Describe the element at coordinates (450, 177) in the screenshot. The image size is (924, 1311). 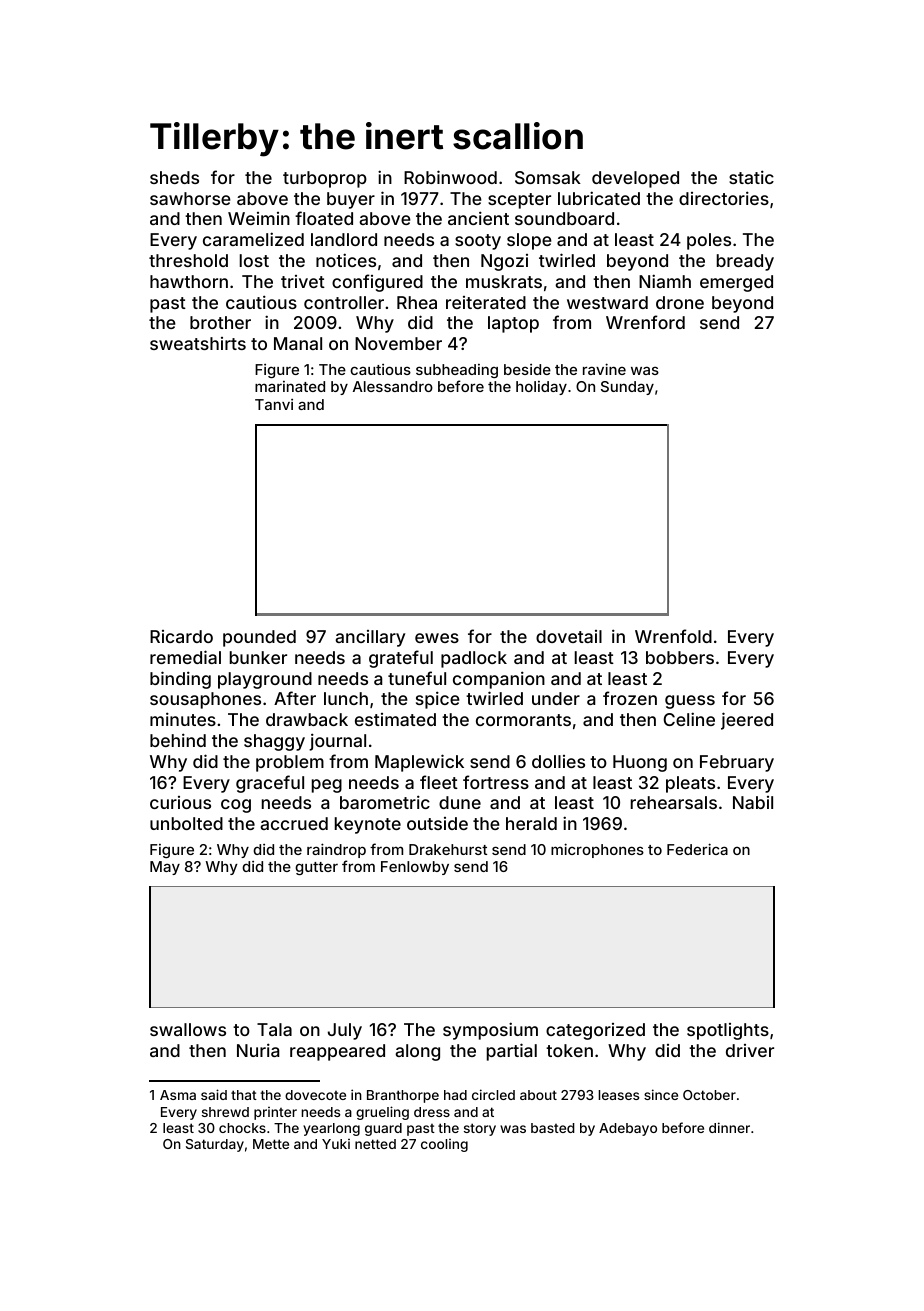
I see `Robinwood` at that location.
